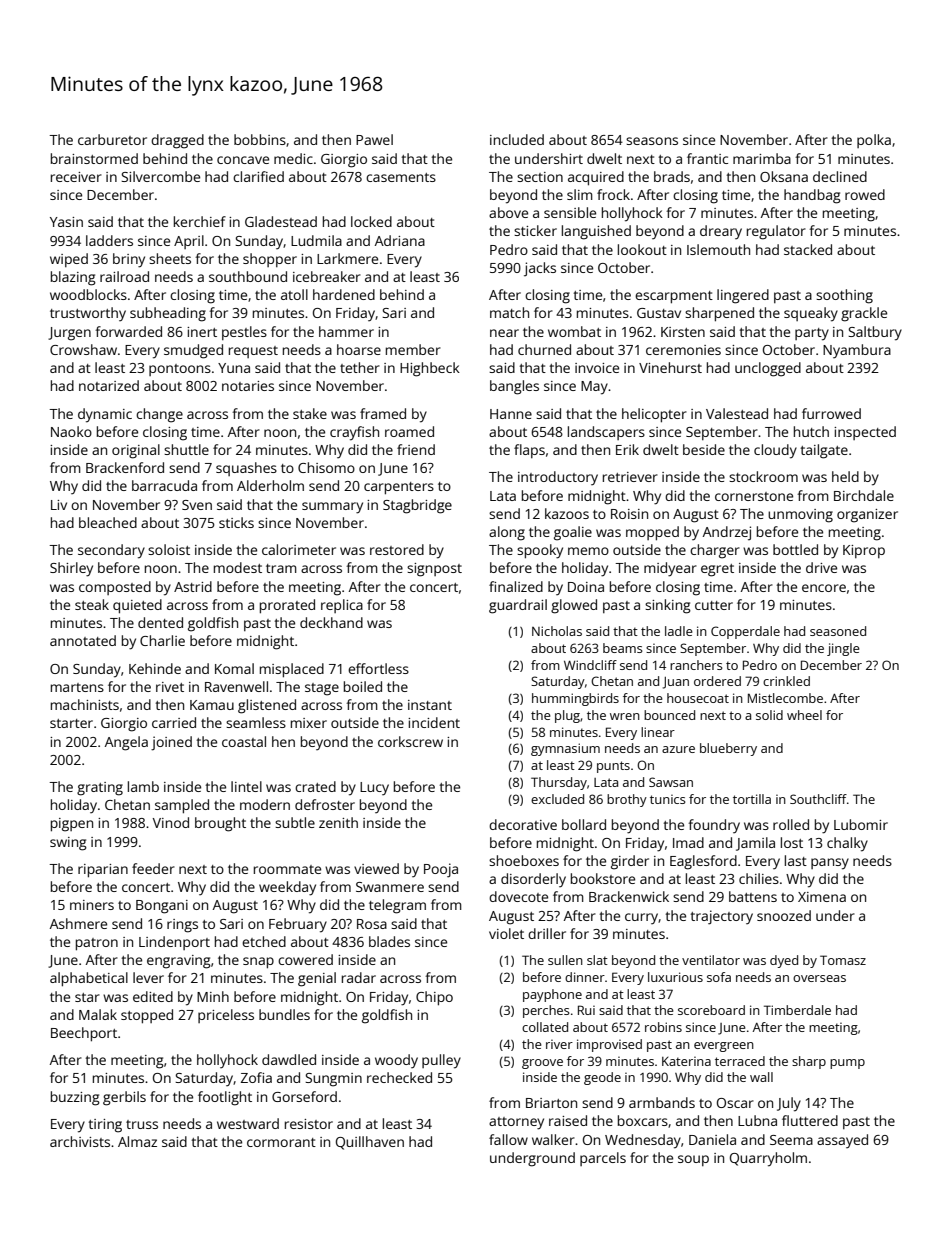 The image size is (952, 1233). I want to click on edited, so click(153, 996).
